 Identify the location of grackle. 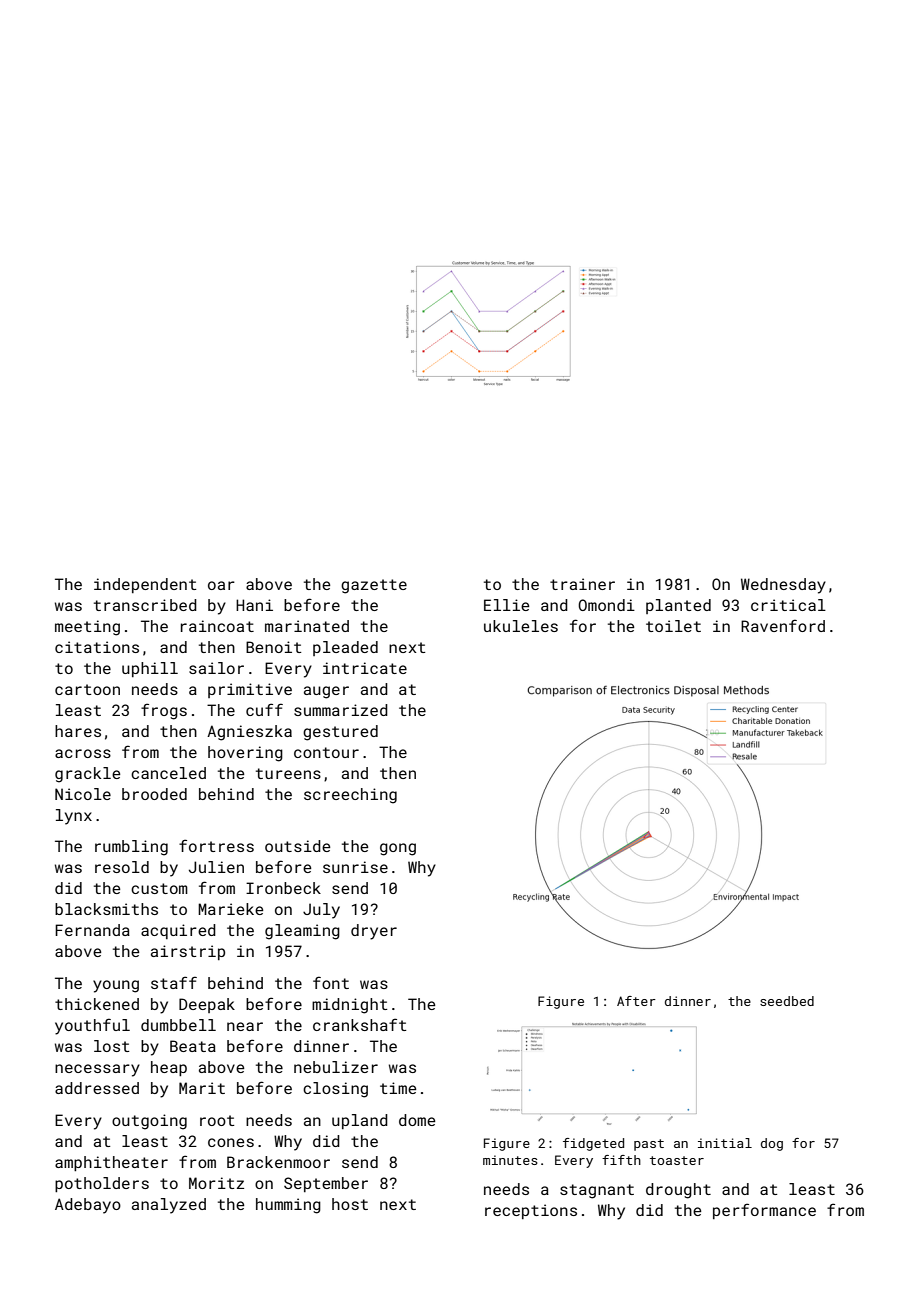
(87, 775).
